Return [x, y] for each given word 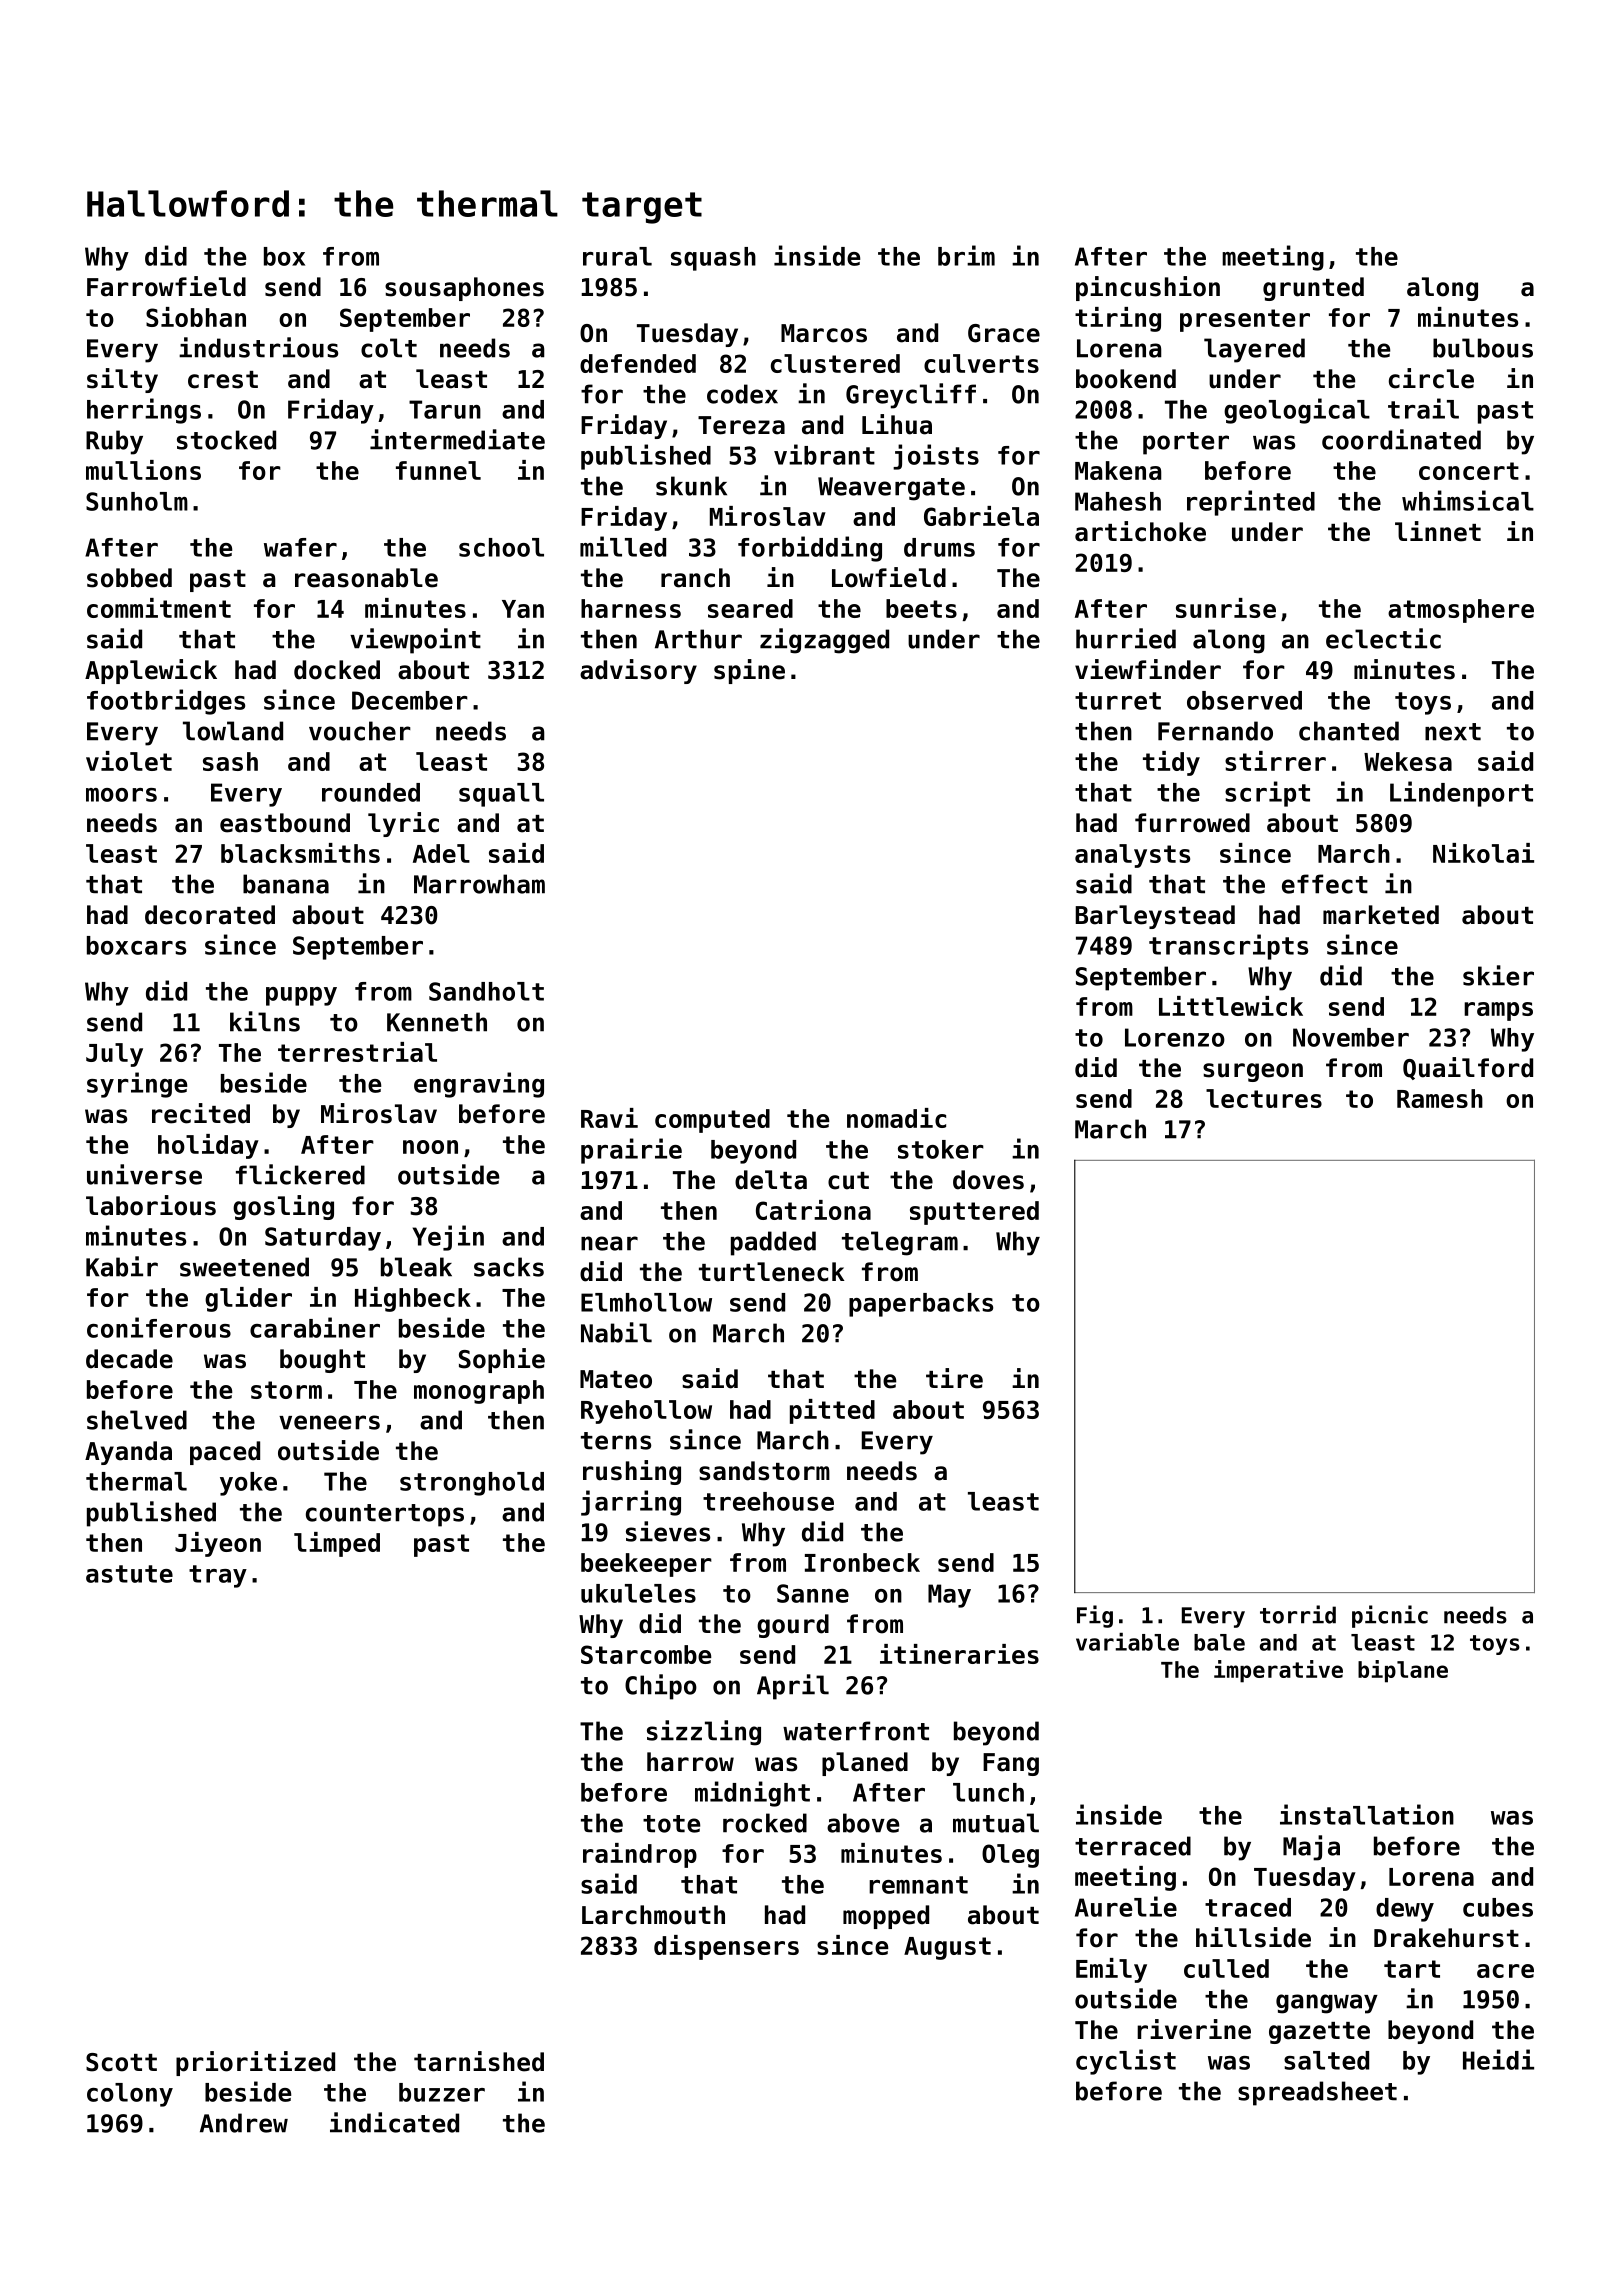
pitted [832, 1411]
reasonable [366, 578]
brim [966, 255]
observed [1244, 700]
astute [129, 1574]
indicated [394, 2122]
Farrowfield [166, 286]
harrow [690, 1762]
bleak [416, 1267]
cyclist [1126, 2062]
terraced [1133, 1846]
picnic [1390, 1616]
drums [939, 547]
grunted [1313, 289]
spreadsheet [1317, 2093]
